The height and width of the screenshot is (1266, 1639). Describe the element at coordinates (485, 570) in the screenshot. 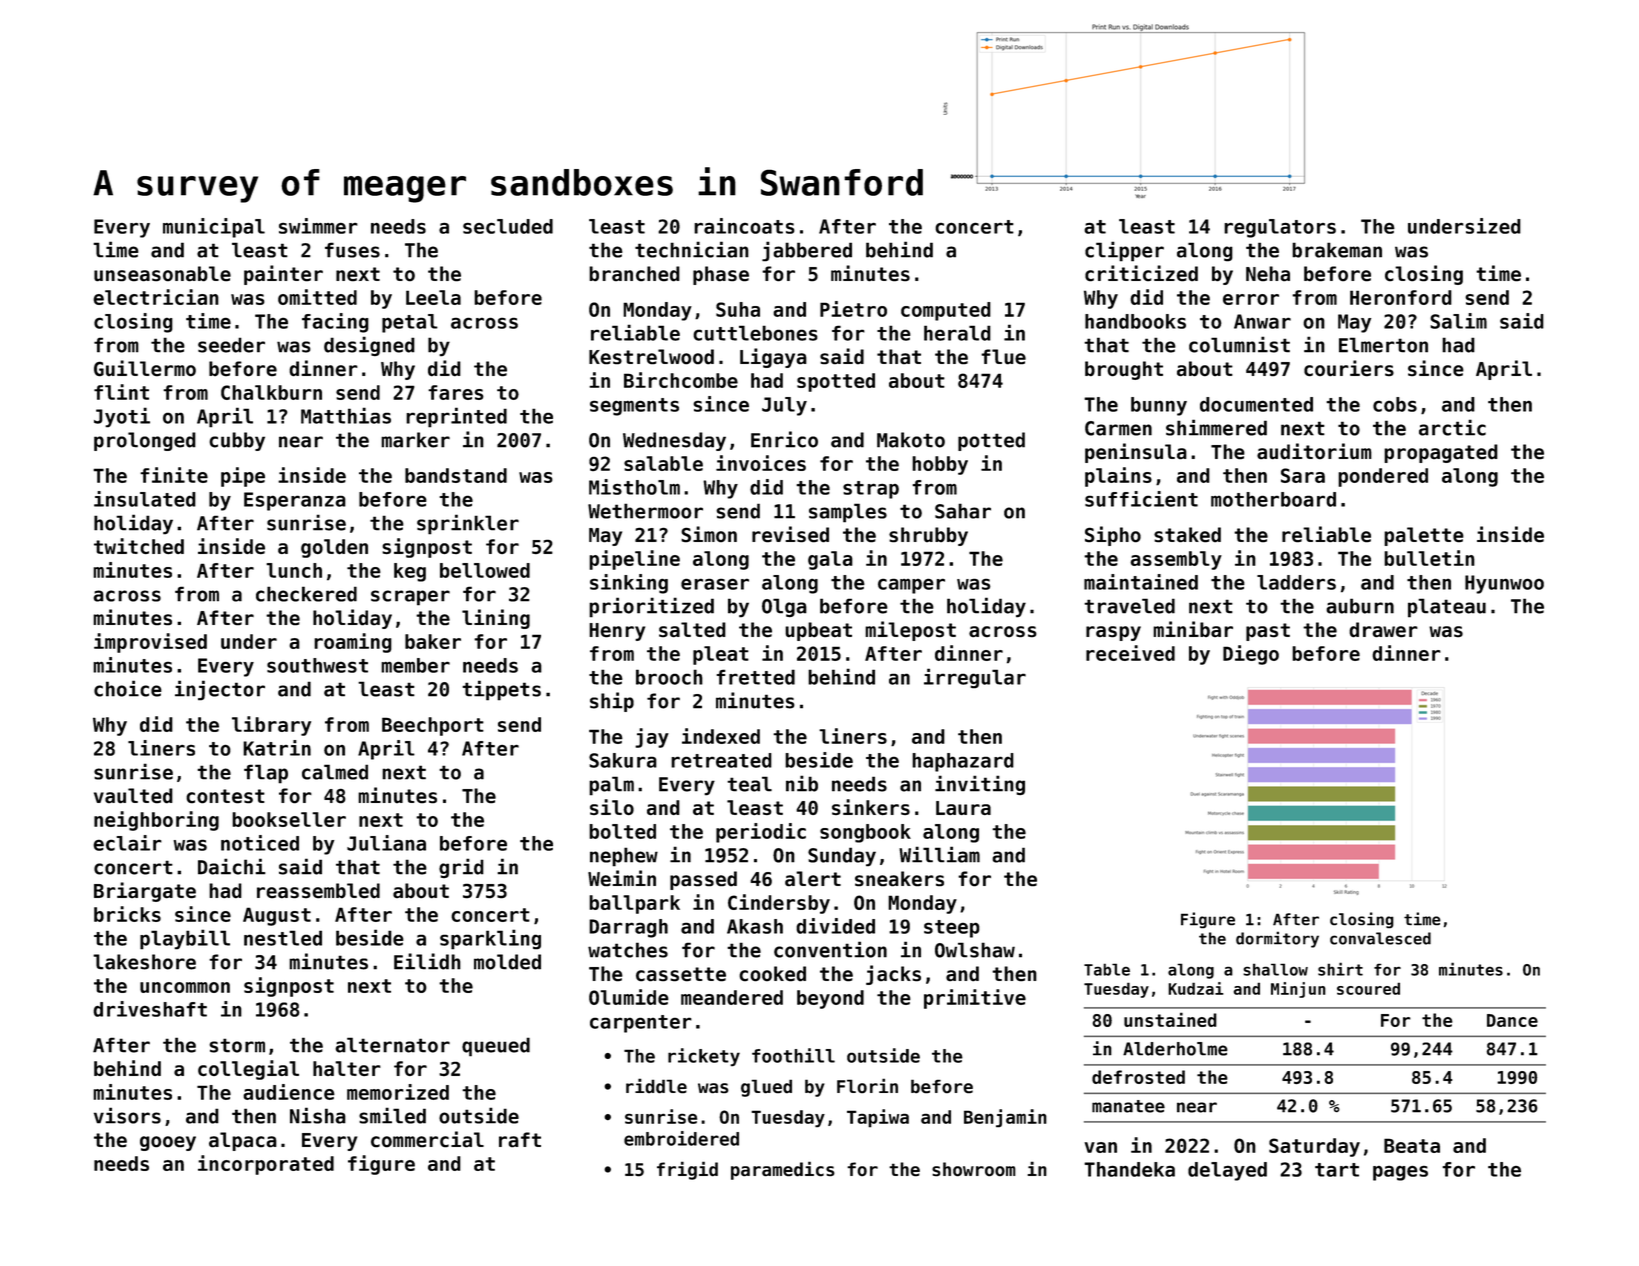

I see `bellowed` at that location.
